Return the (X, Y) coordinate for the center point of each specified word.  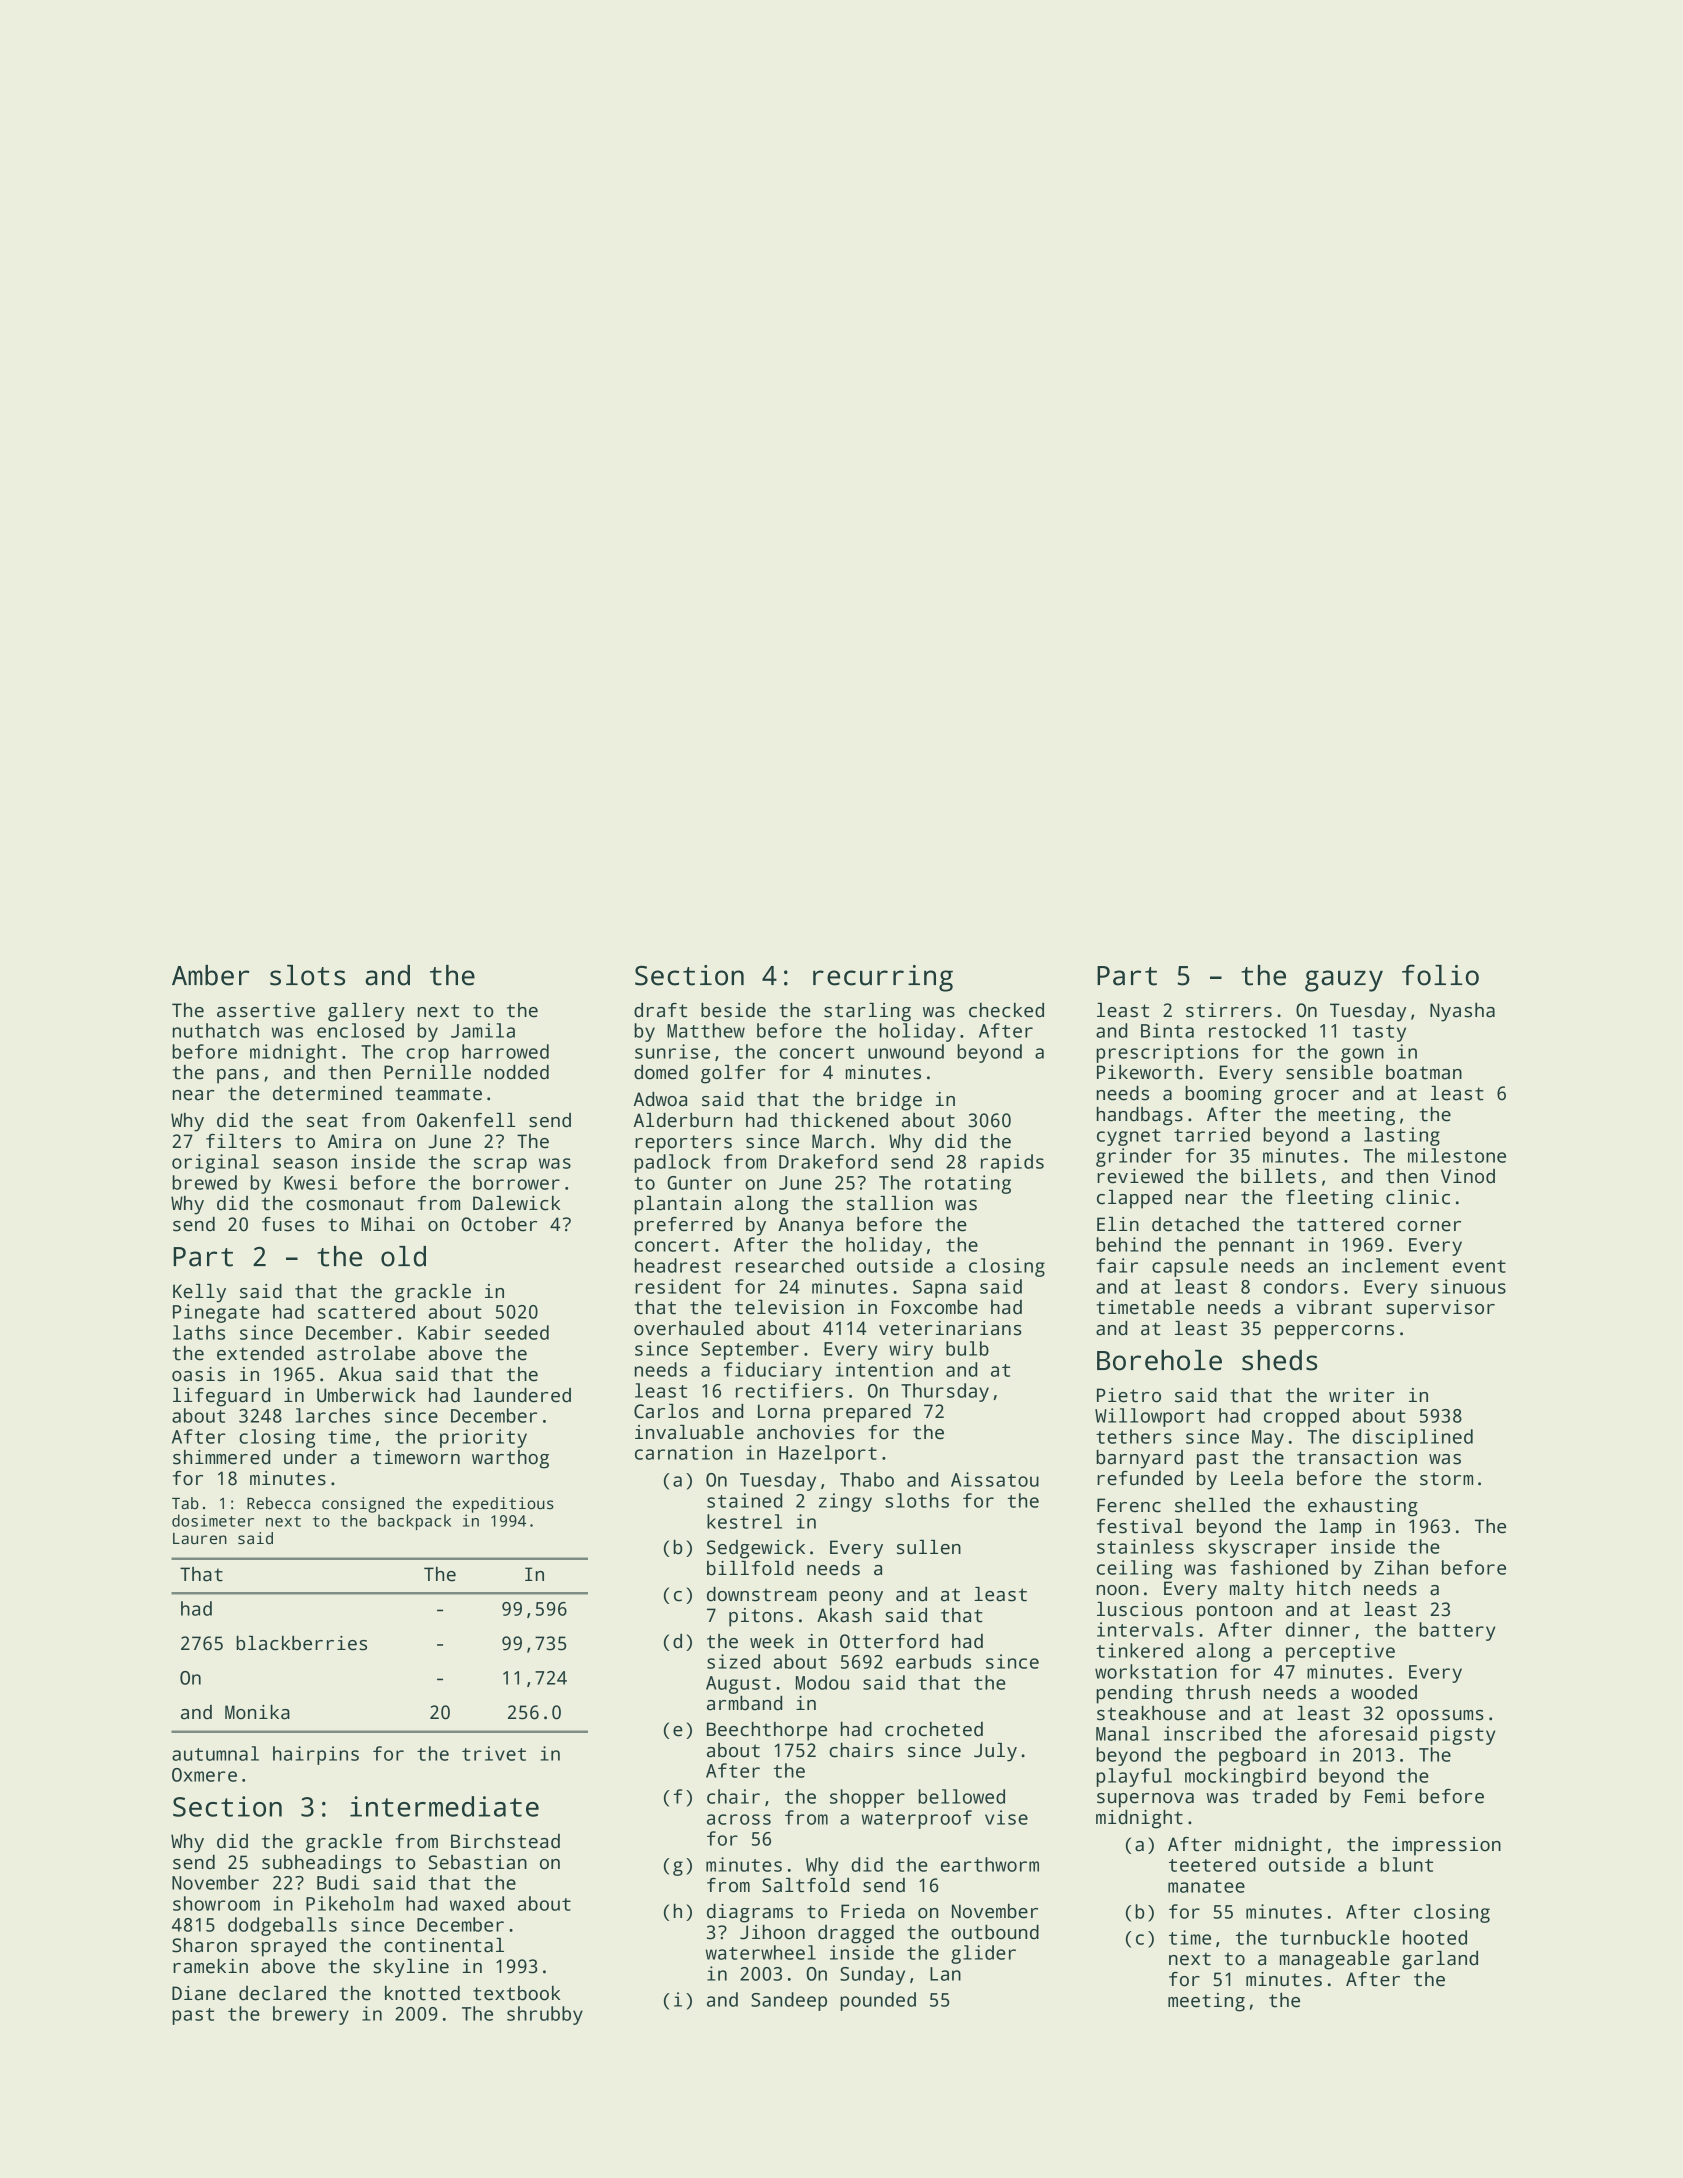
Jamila (483, 1030)
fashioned (1279, 1567)
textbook (516, 1993)
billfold (750, 1568)
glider (983, 1954)
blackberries (301, 1643)
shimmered (221, 1457)
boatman (1424, 1072)
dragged (856, 1934)
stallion (890, 1203)
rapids (1012, 1163)
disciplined (1412, 1438)
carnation (683, 1452)
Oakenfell (466, 1120)
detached (1195, 1224)
